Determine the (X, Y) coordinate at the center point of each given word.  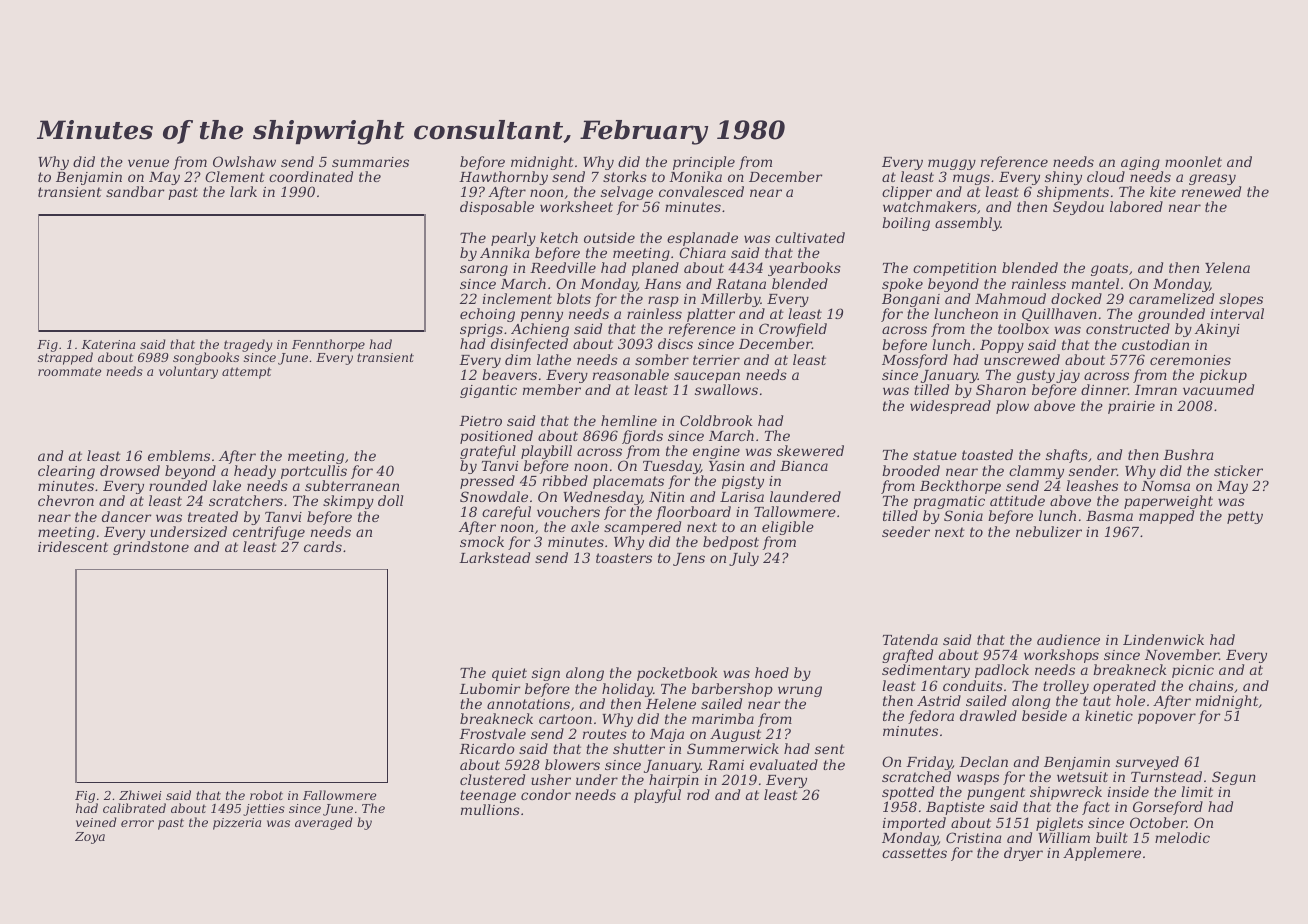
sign (546, 674)
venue (148, 163)
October (1158, 822)
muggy (952, 164)
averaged (324, 823)
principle (704, 163)
